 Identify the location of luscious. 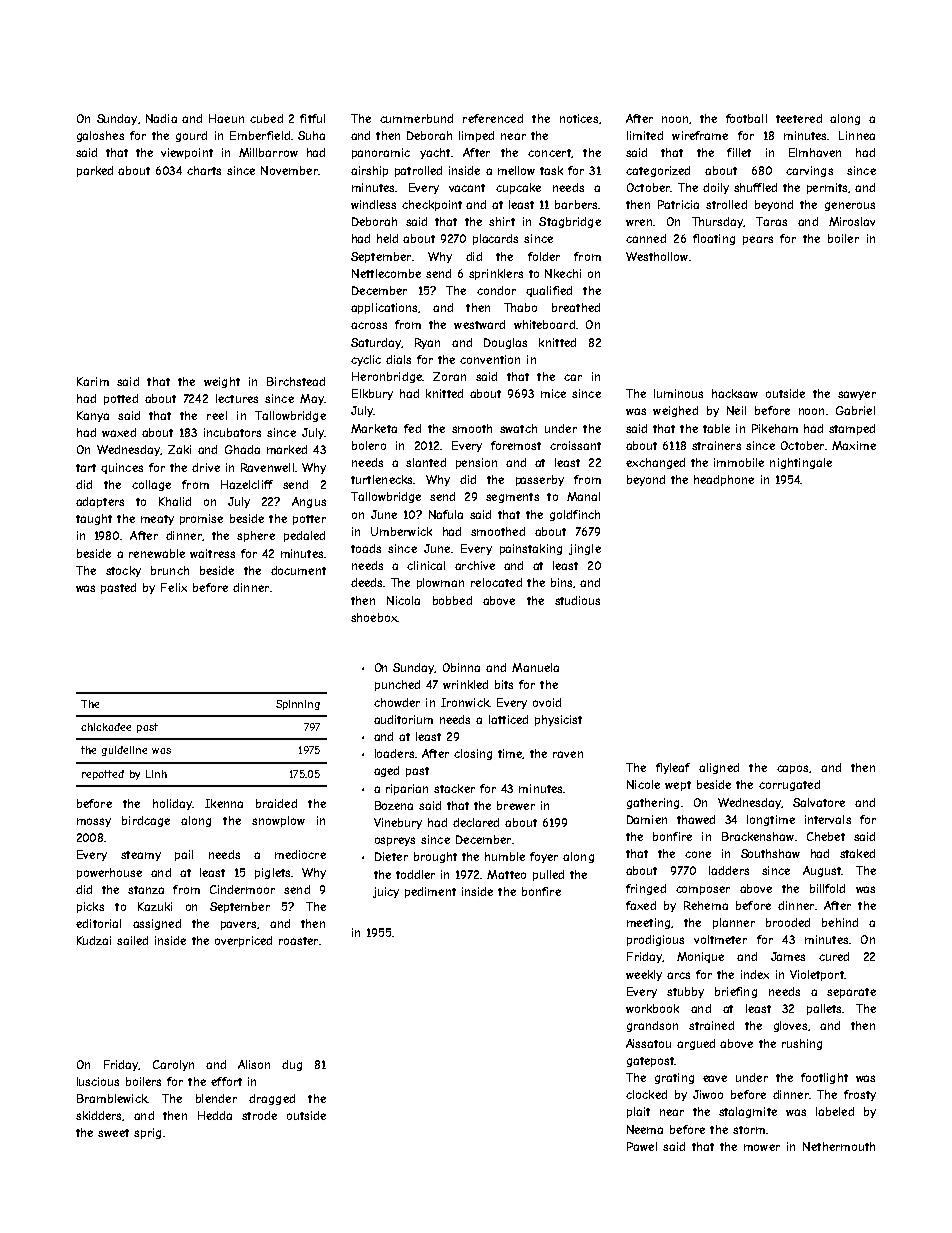
(98, 1081).
